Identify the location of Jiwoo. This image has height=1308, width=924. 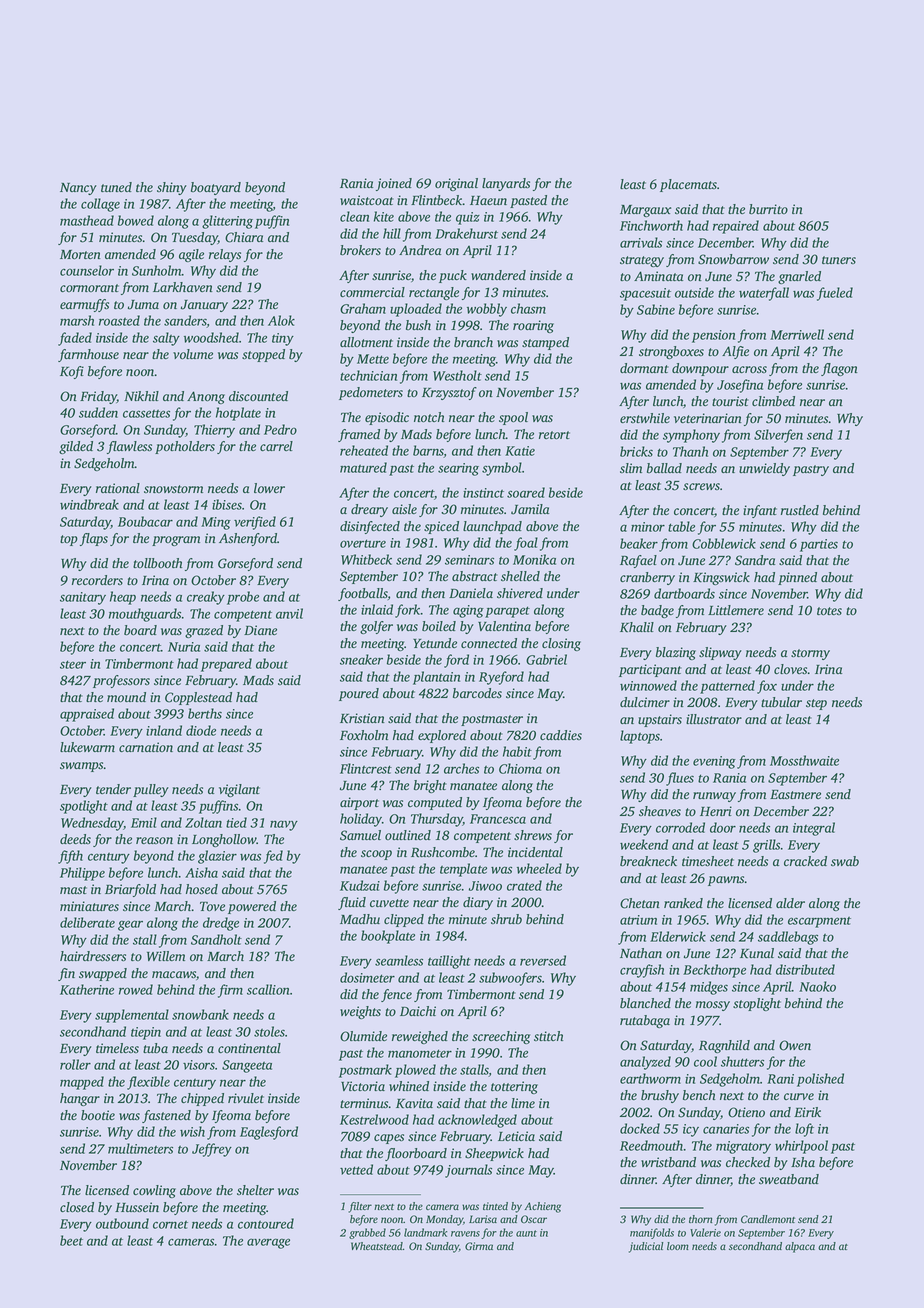
(485, 886).
